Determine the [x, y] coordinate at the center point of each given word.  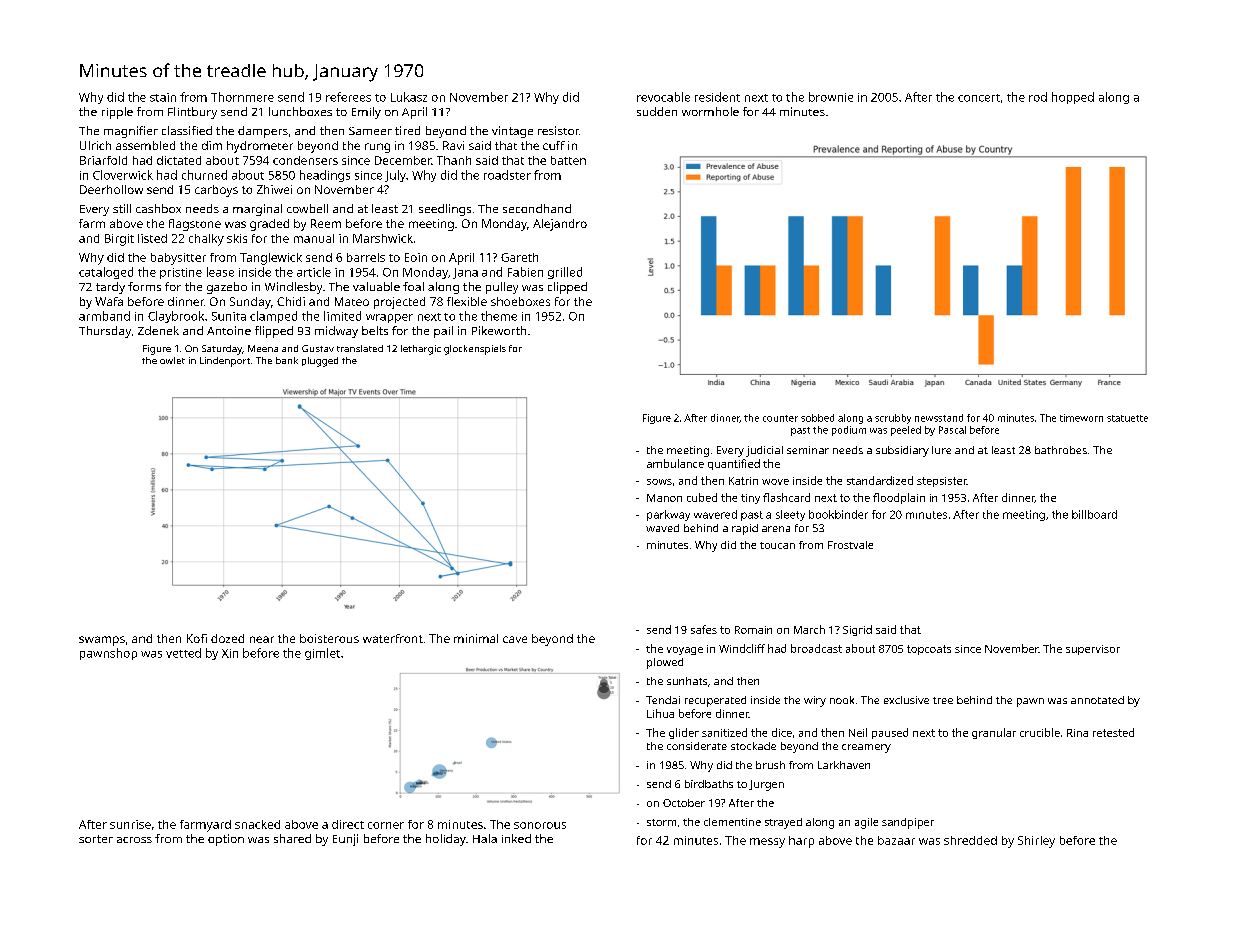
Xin [230, 653]
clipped [567, 288]
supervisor [1093, 650]
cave [515, 639]
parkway [668, 515]
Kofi [197, 638]
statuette [1127, 418]
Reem [326, 223]
